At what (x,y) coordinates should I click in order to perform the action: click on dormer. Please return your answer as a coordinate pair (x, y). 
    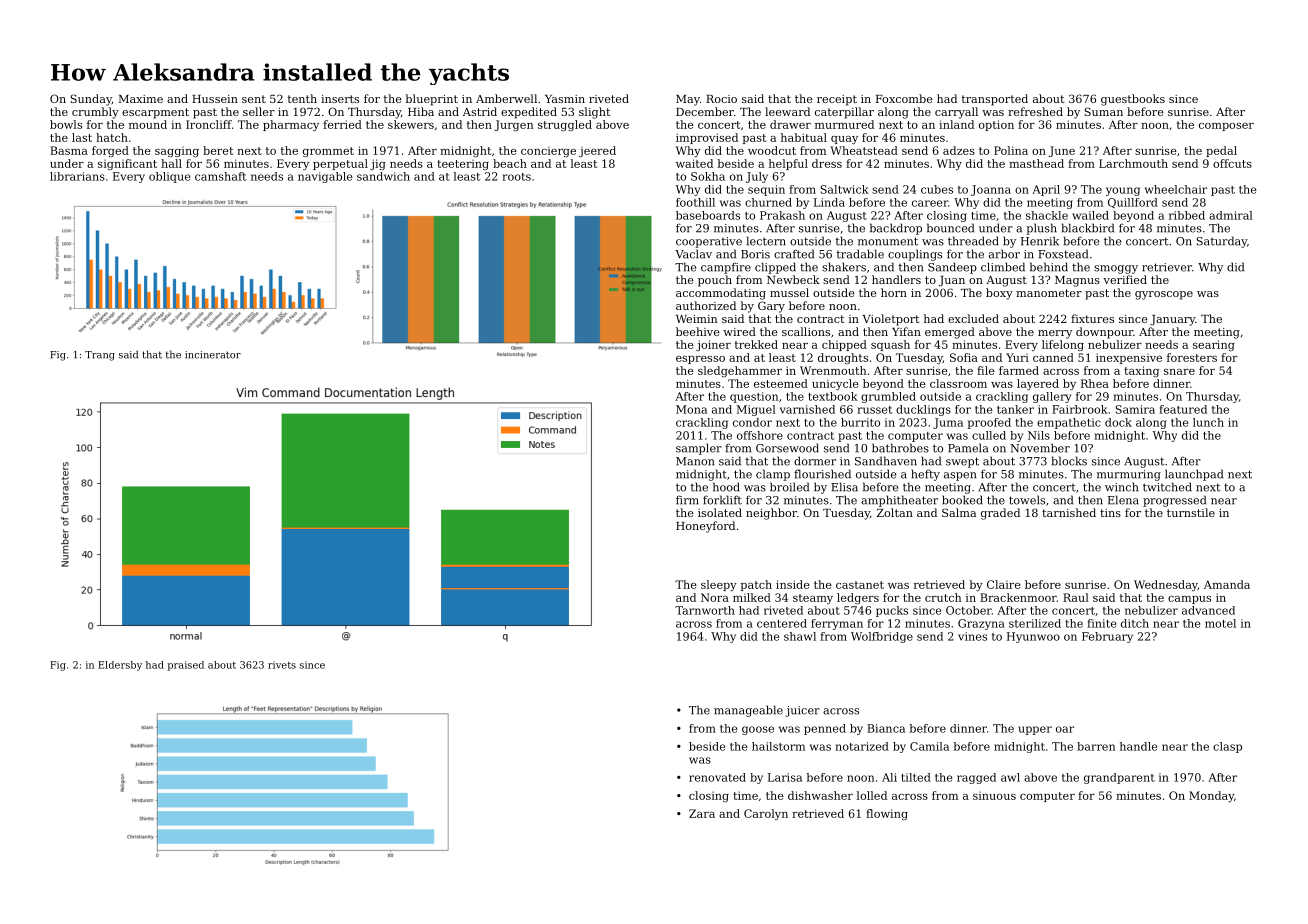
    Looking at the image, I should click on (815, 461).
